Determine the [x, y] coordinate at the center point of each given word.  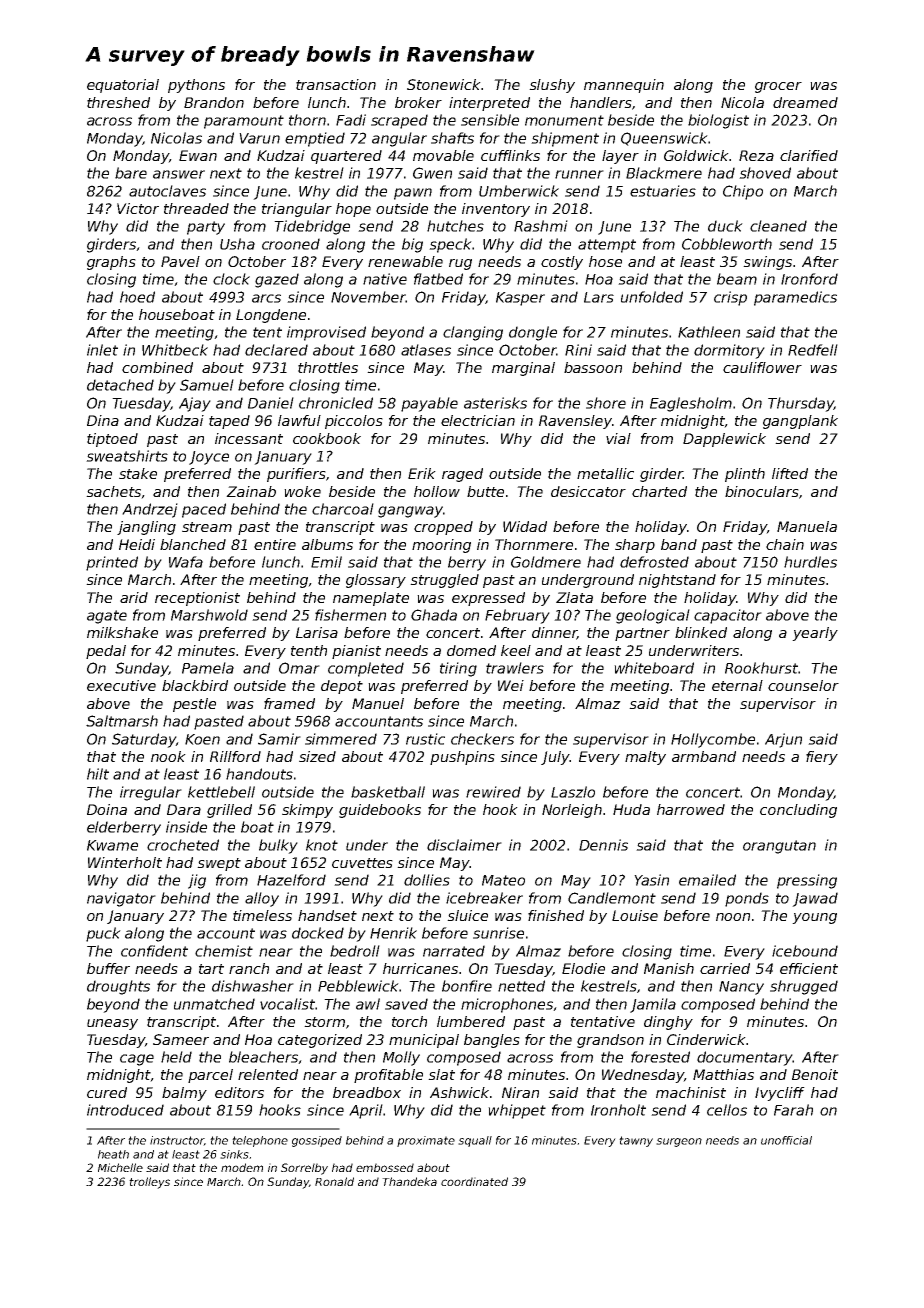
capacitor [728, 616]
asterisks [495, 403]
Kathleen [709, 332]
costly [562, 263]
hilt [98, 774]
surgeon [679, 1142]
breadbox [367, 1092]
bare [131, 173]
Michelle [120, 1167]
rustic [425, 739]
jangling [146, 528]
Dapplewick [724, 440]
